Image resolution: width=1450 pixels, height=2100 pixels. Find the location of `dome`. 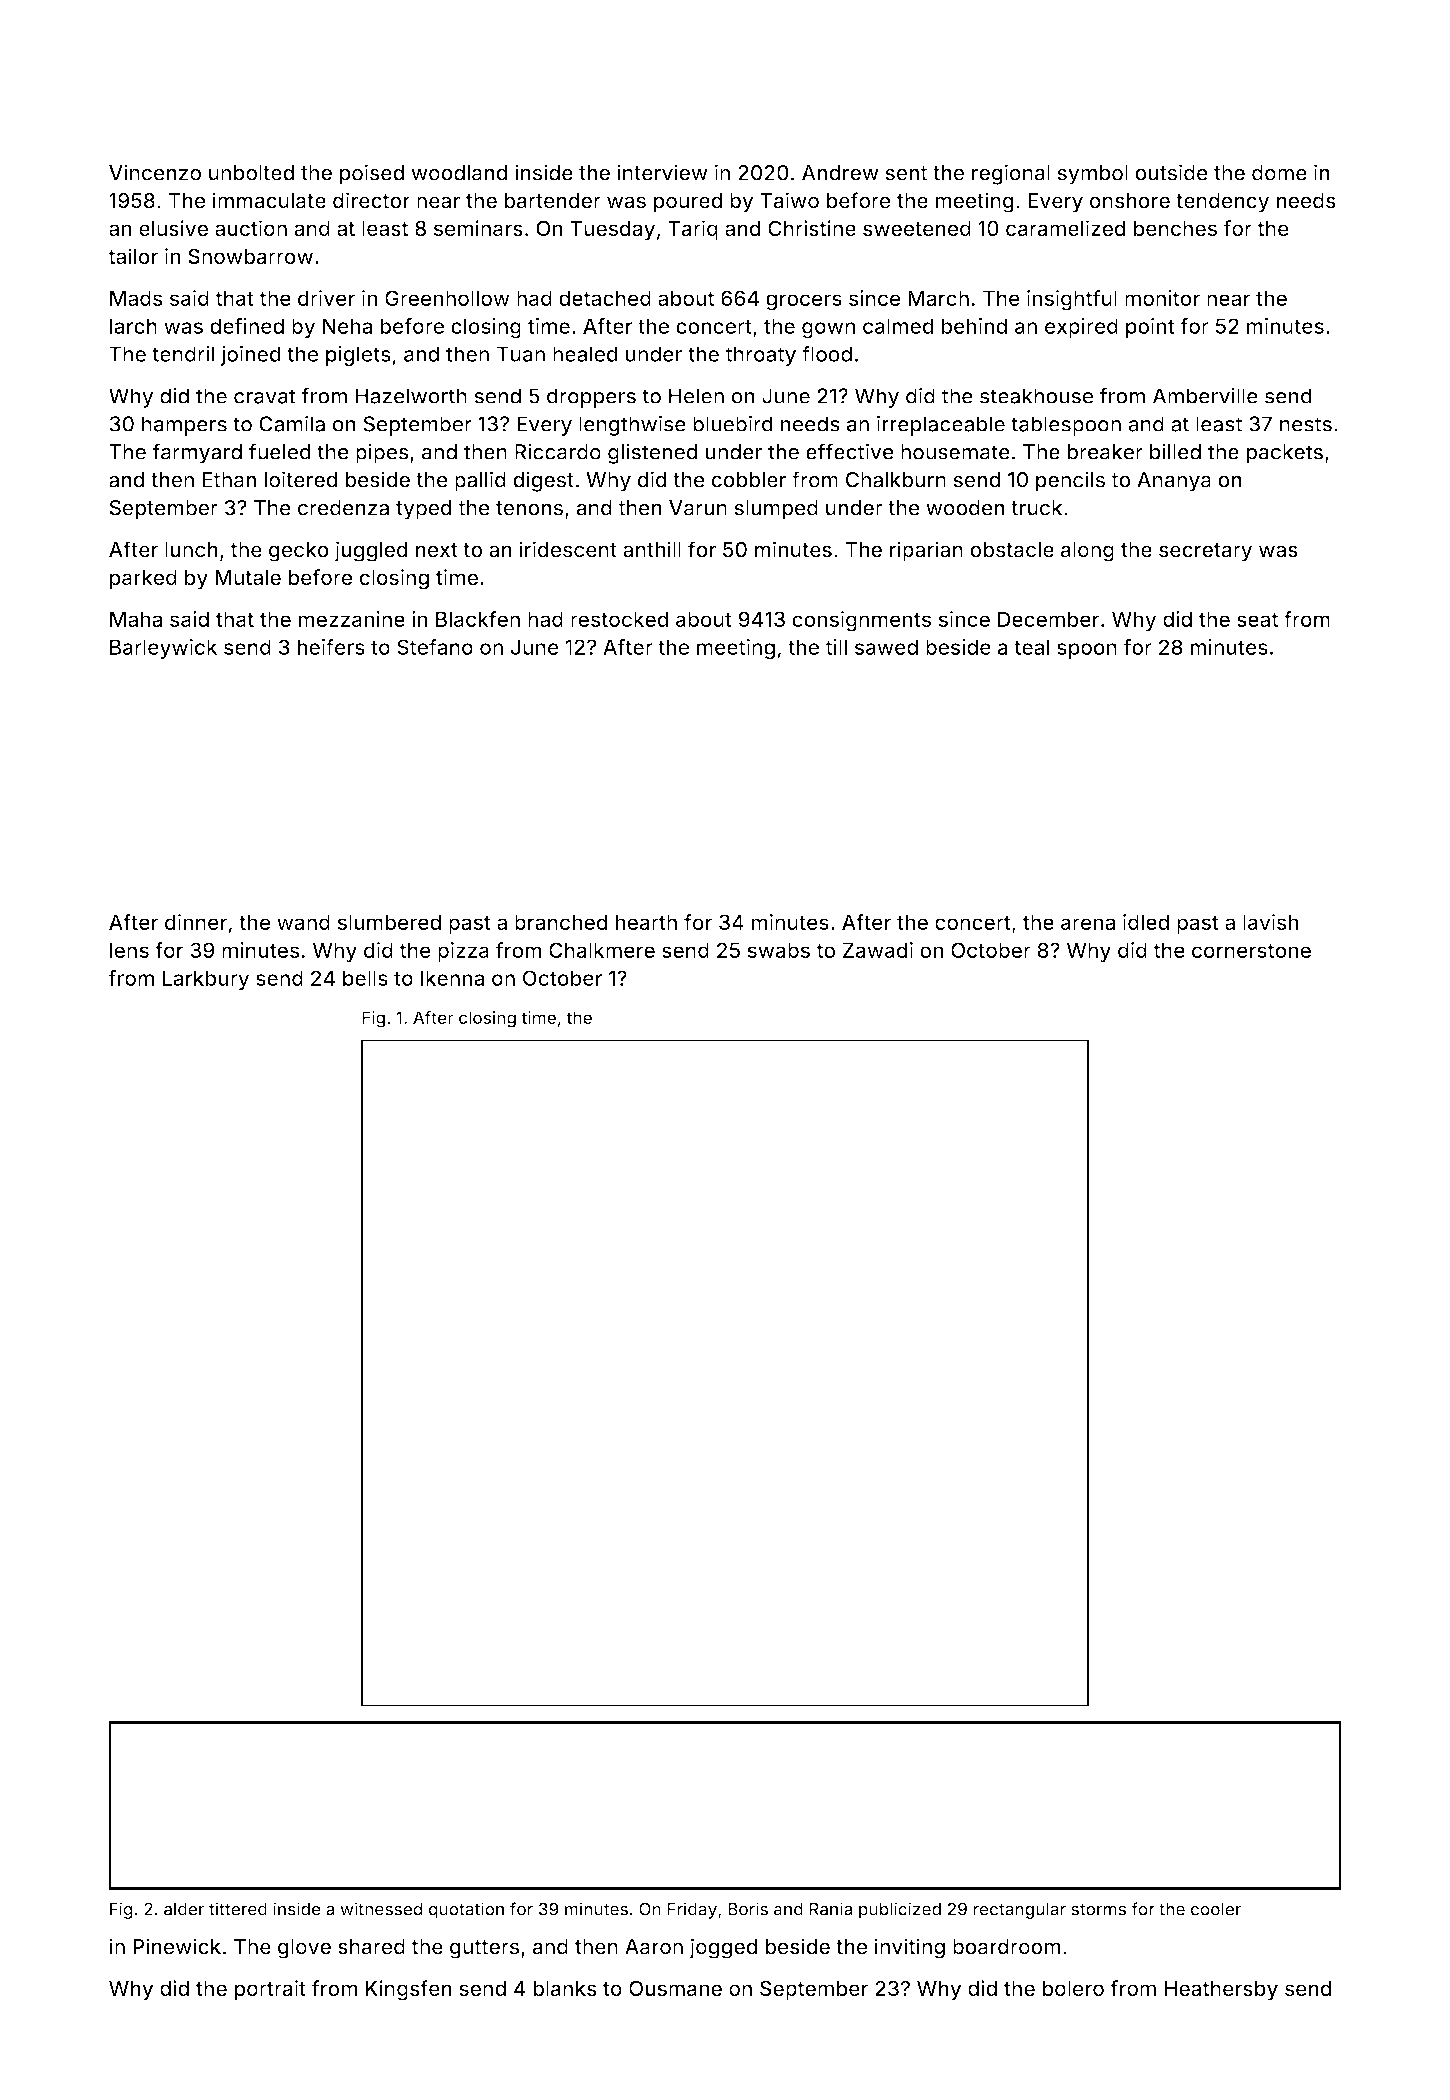

dome is located at coordinates (1279, 173).
